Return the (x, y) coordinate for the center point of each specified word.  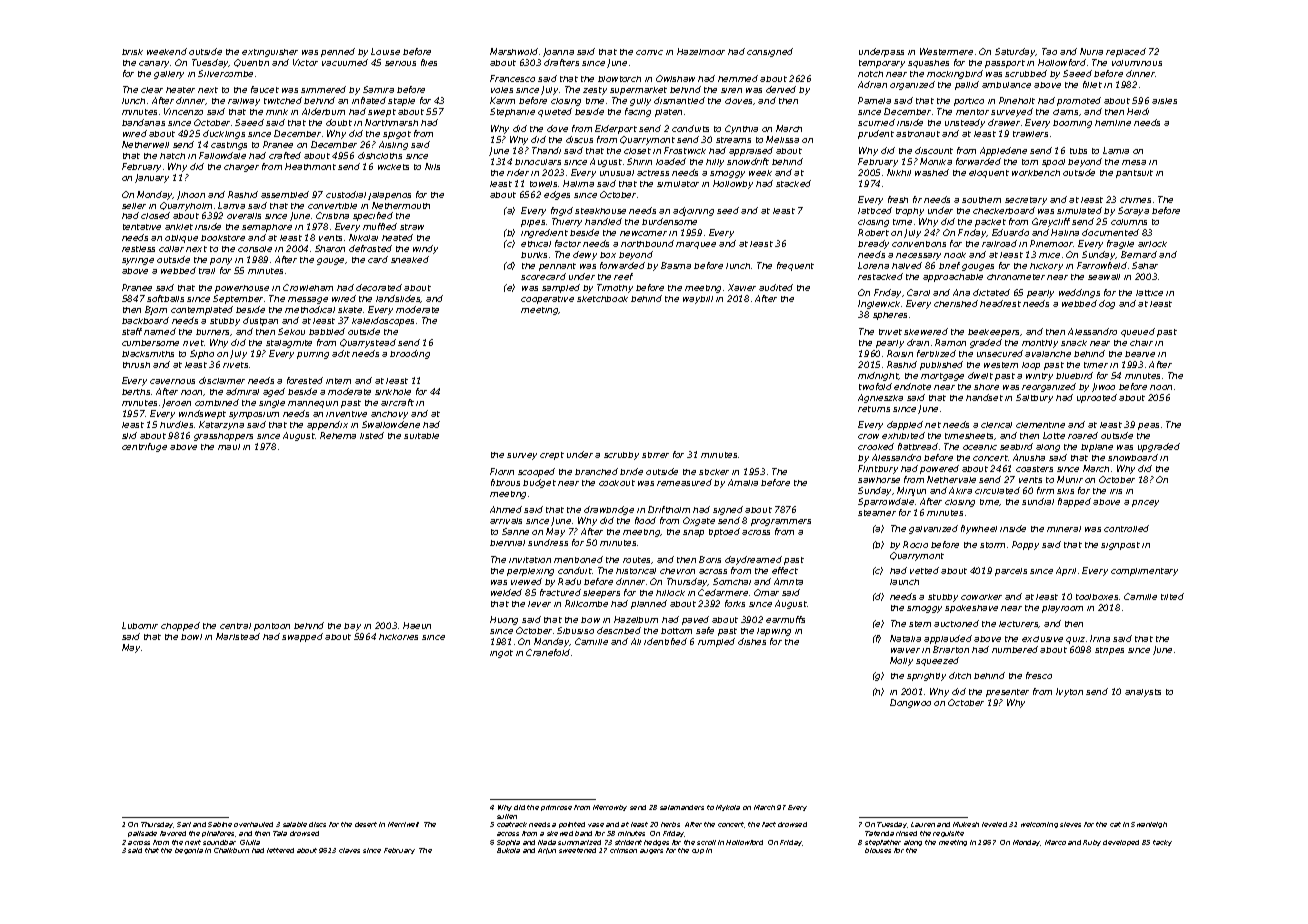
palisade (142, 834)
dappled (905, 425)
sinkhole (393, 392)
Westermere (946, 51)
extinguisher (270, 53)
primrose (556, 808)
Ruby (1092, 843)
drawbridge (609, 510)
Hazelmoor (701, 51)
